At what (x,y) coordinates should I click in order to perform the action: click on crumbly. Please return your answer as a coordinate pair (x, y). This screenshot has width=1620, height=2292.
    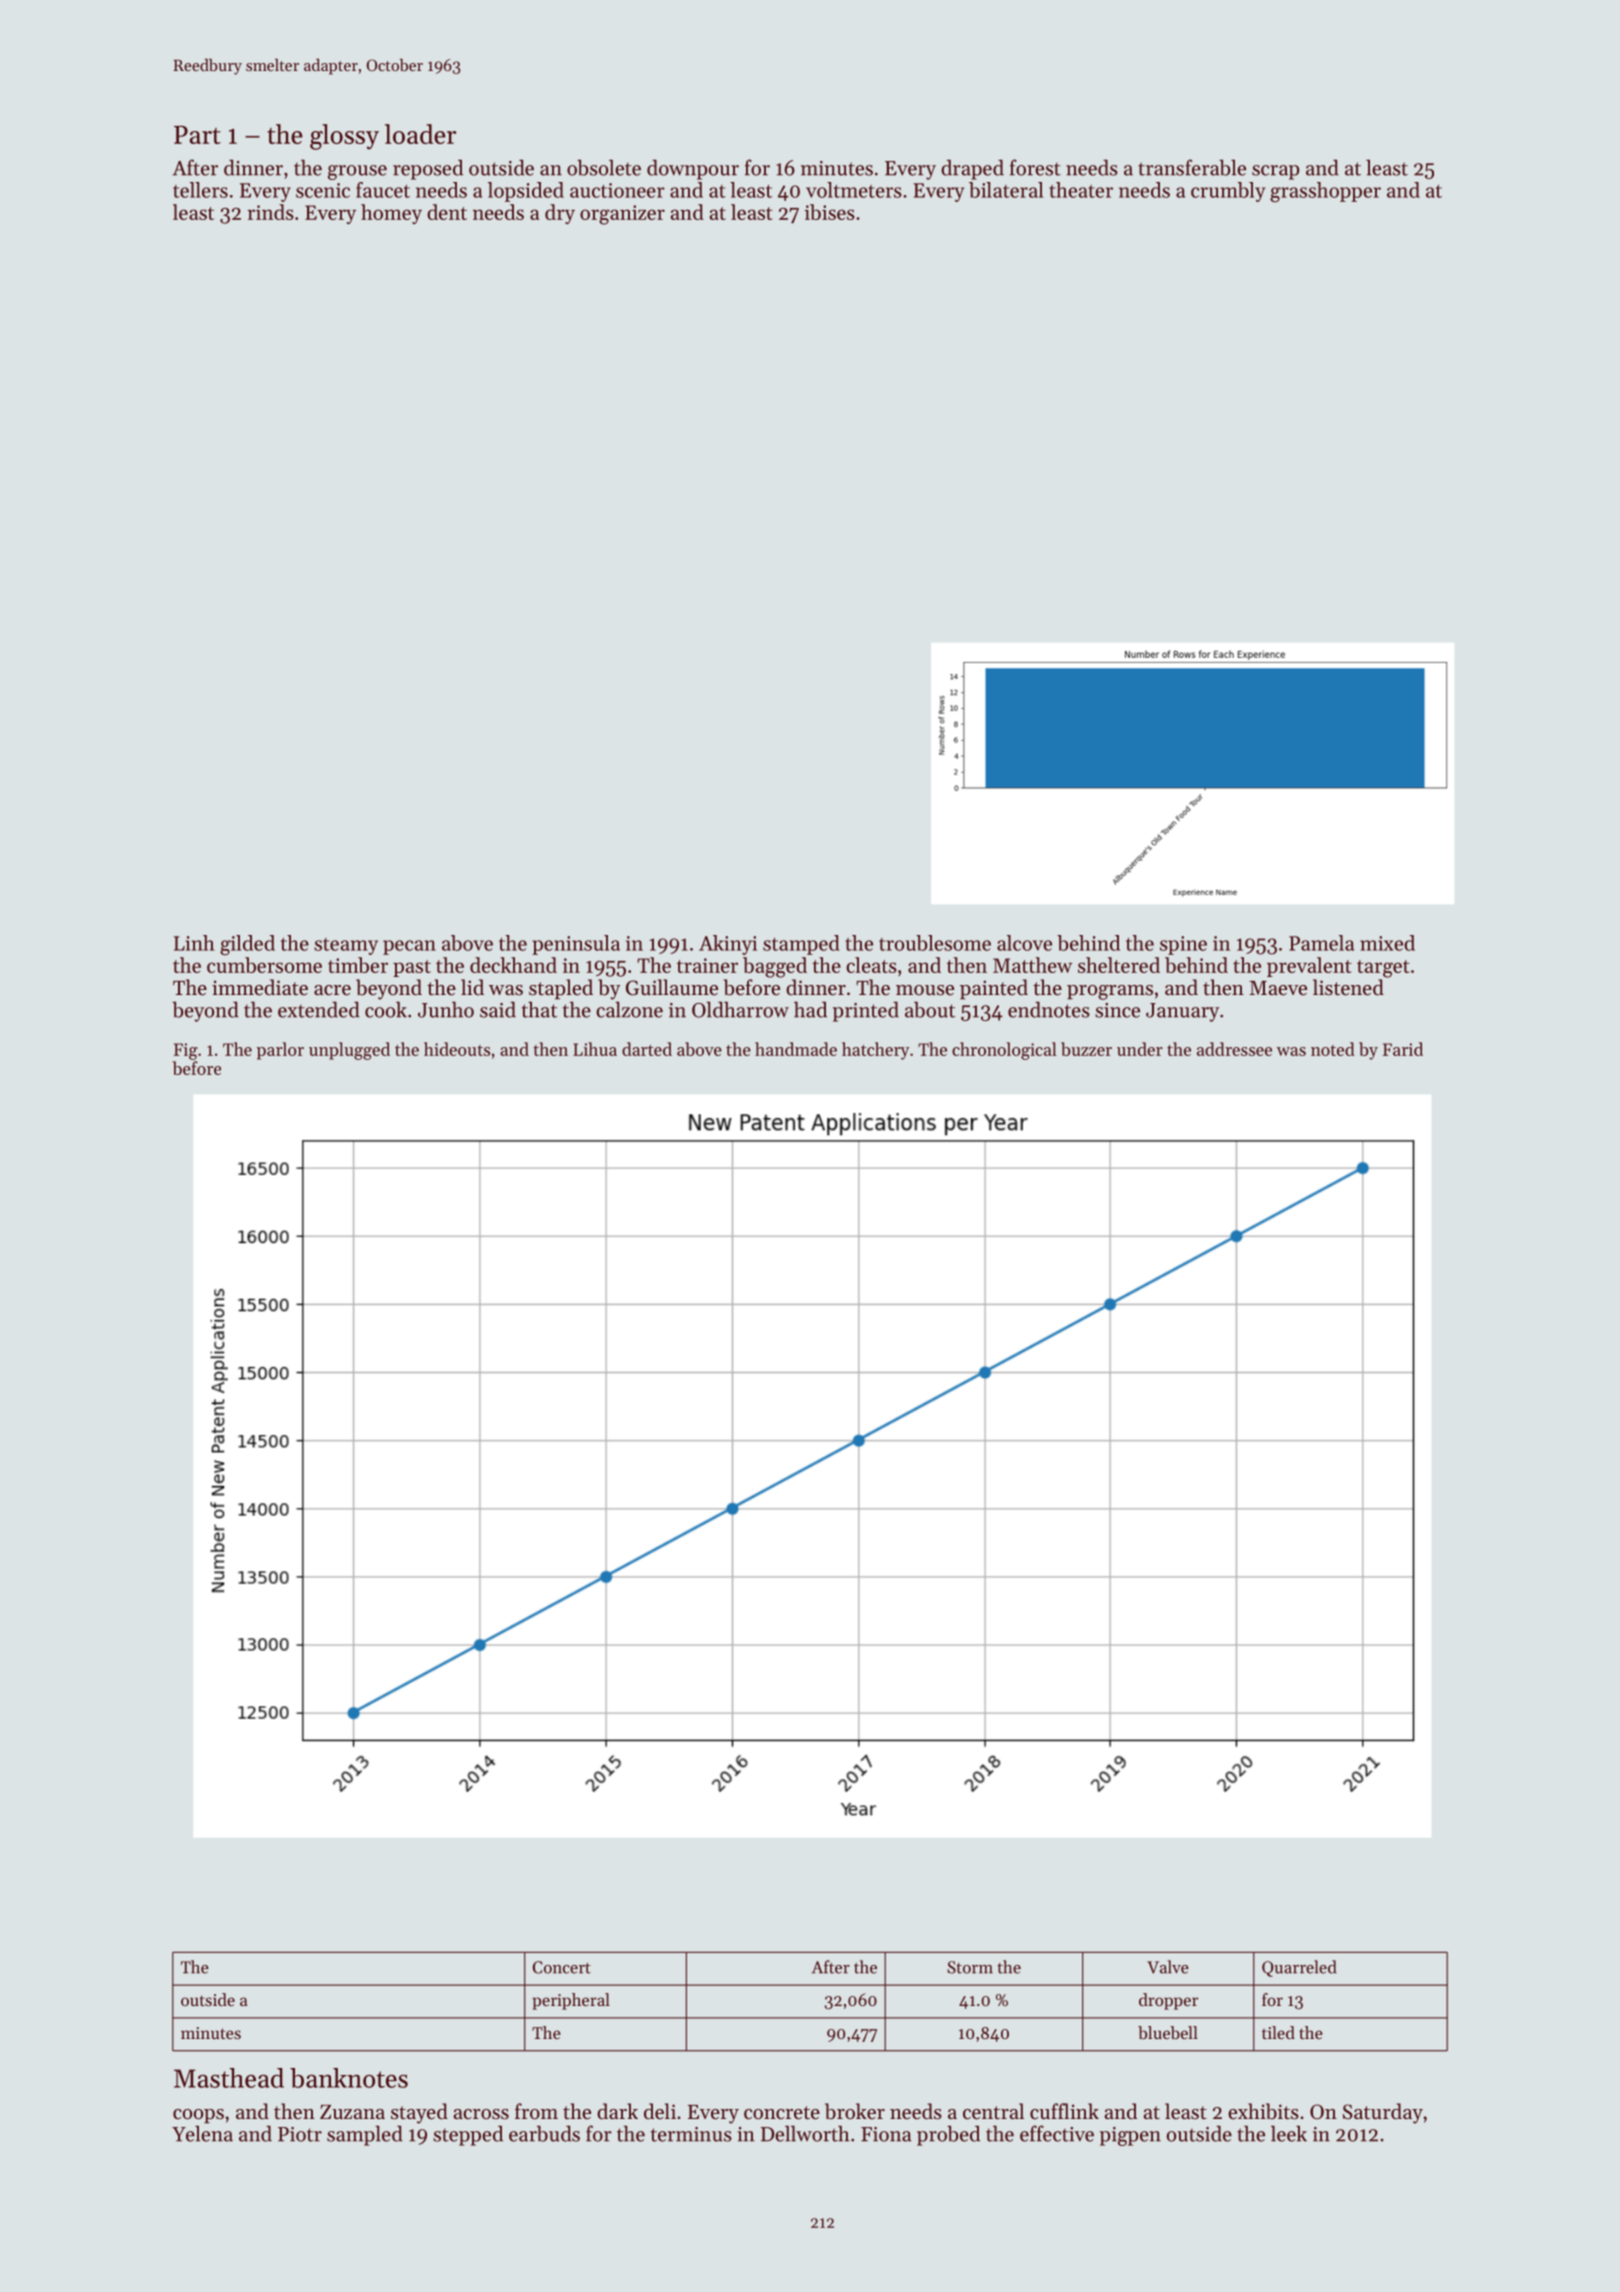
    Looking at the image, I should click on (1228, 192).
